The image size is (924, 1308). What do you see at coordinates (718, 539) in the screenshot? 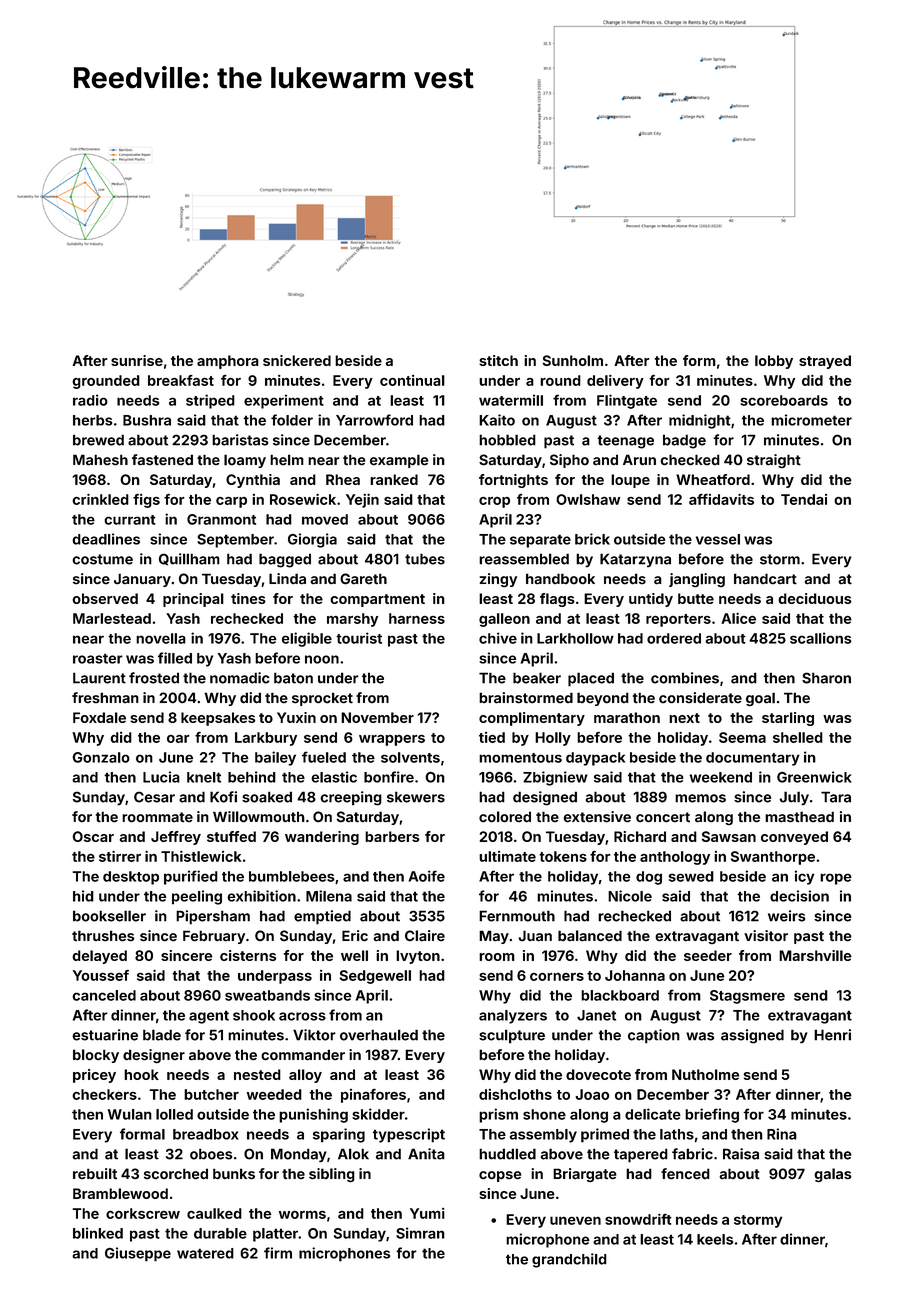
I see `vessel` at bounding box center [718, 539].
